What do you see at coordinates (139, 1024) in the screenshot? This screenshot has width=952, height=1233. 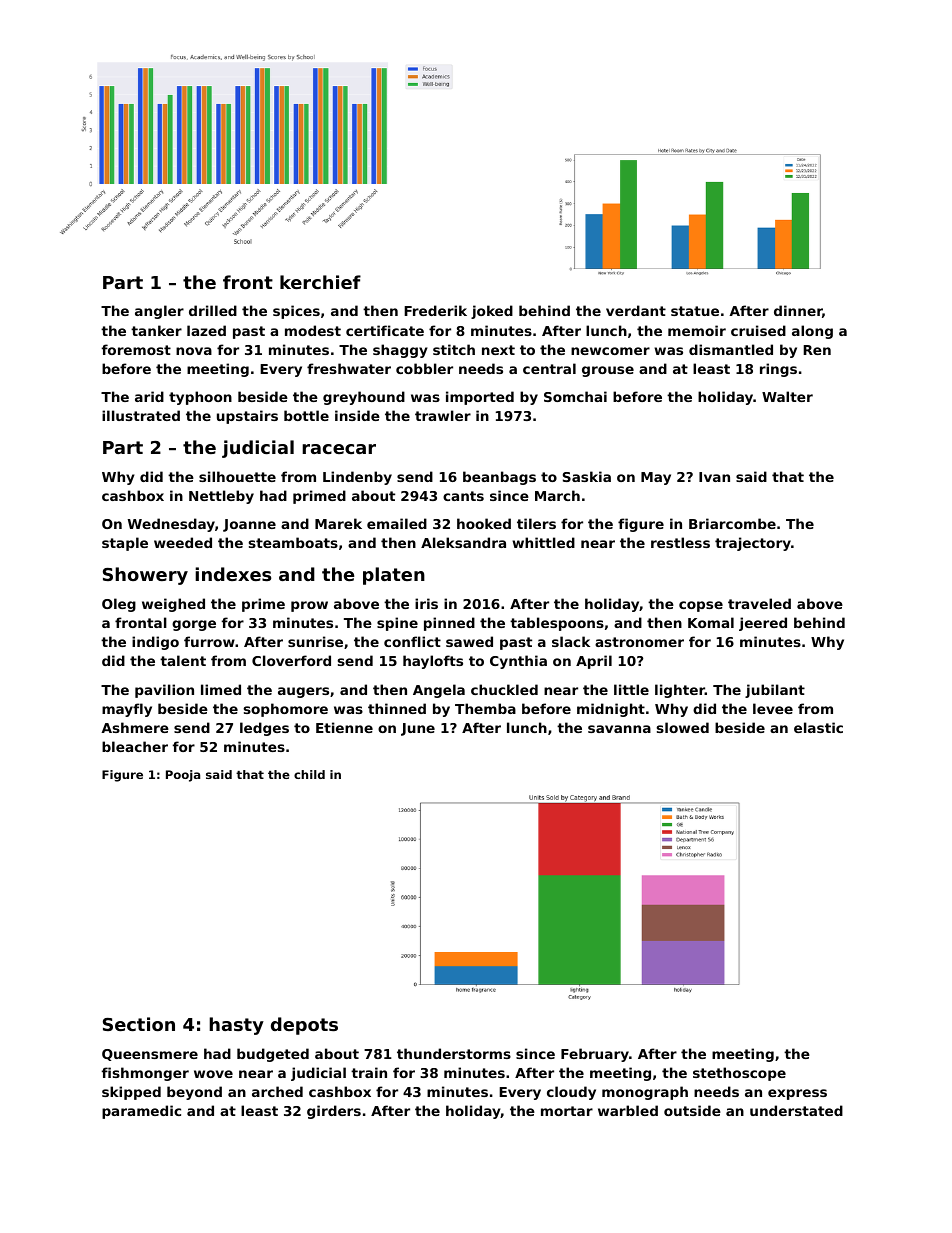 I see `Section` at bounding box center [139, 1024].
